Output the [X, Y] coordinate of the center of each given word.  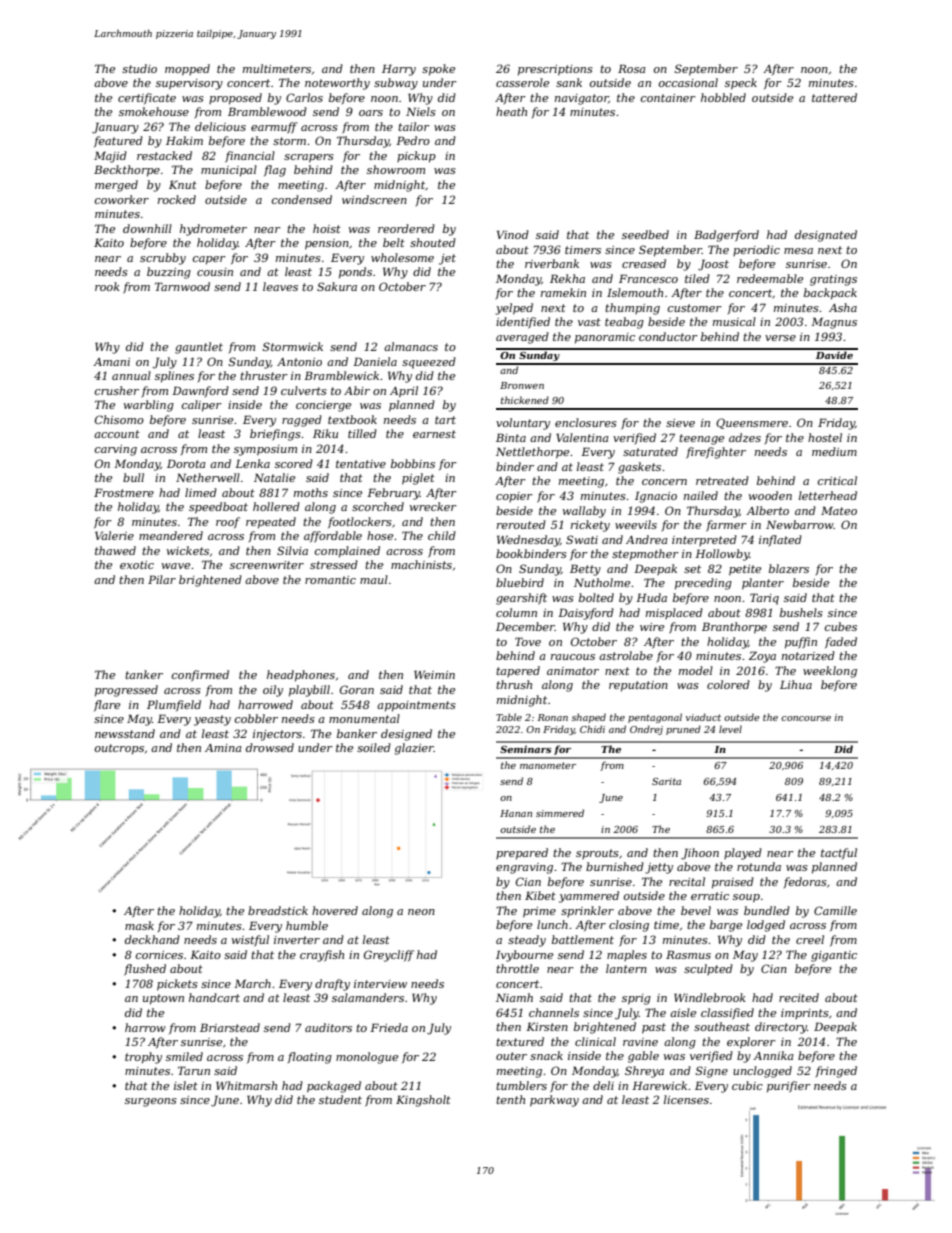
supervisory [189, 84]
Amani [111, 362]
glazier [414, 749]
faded [841, 642]
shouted [433, 242]
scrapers [309, 158]
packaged [334, 1087]
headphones [301, 676]
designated [826, 236]
